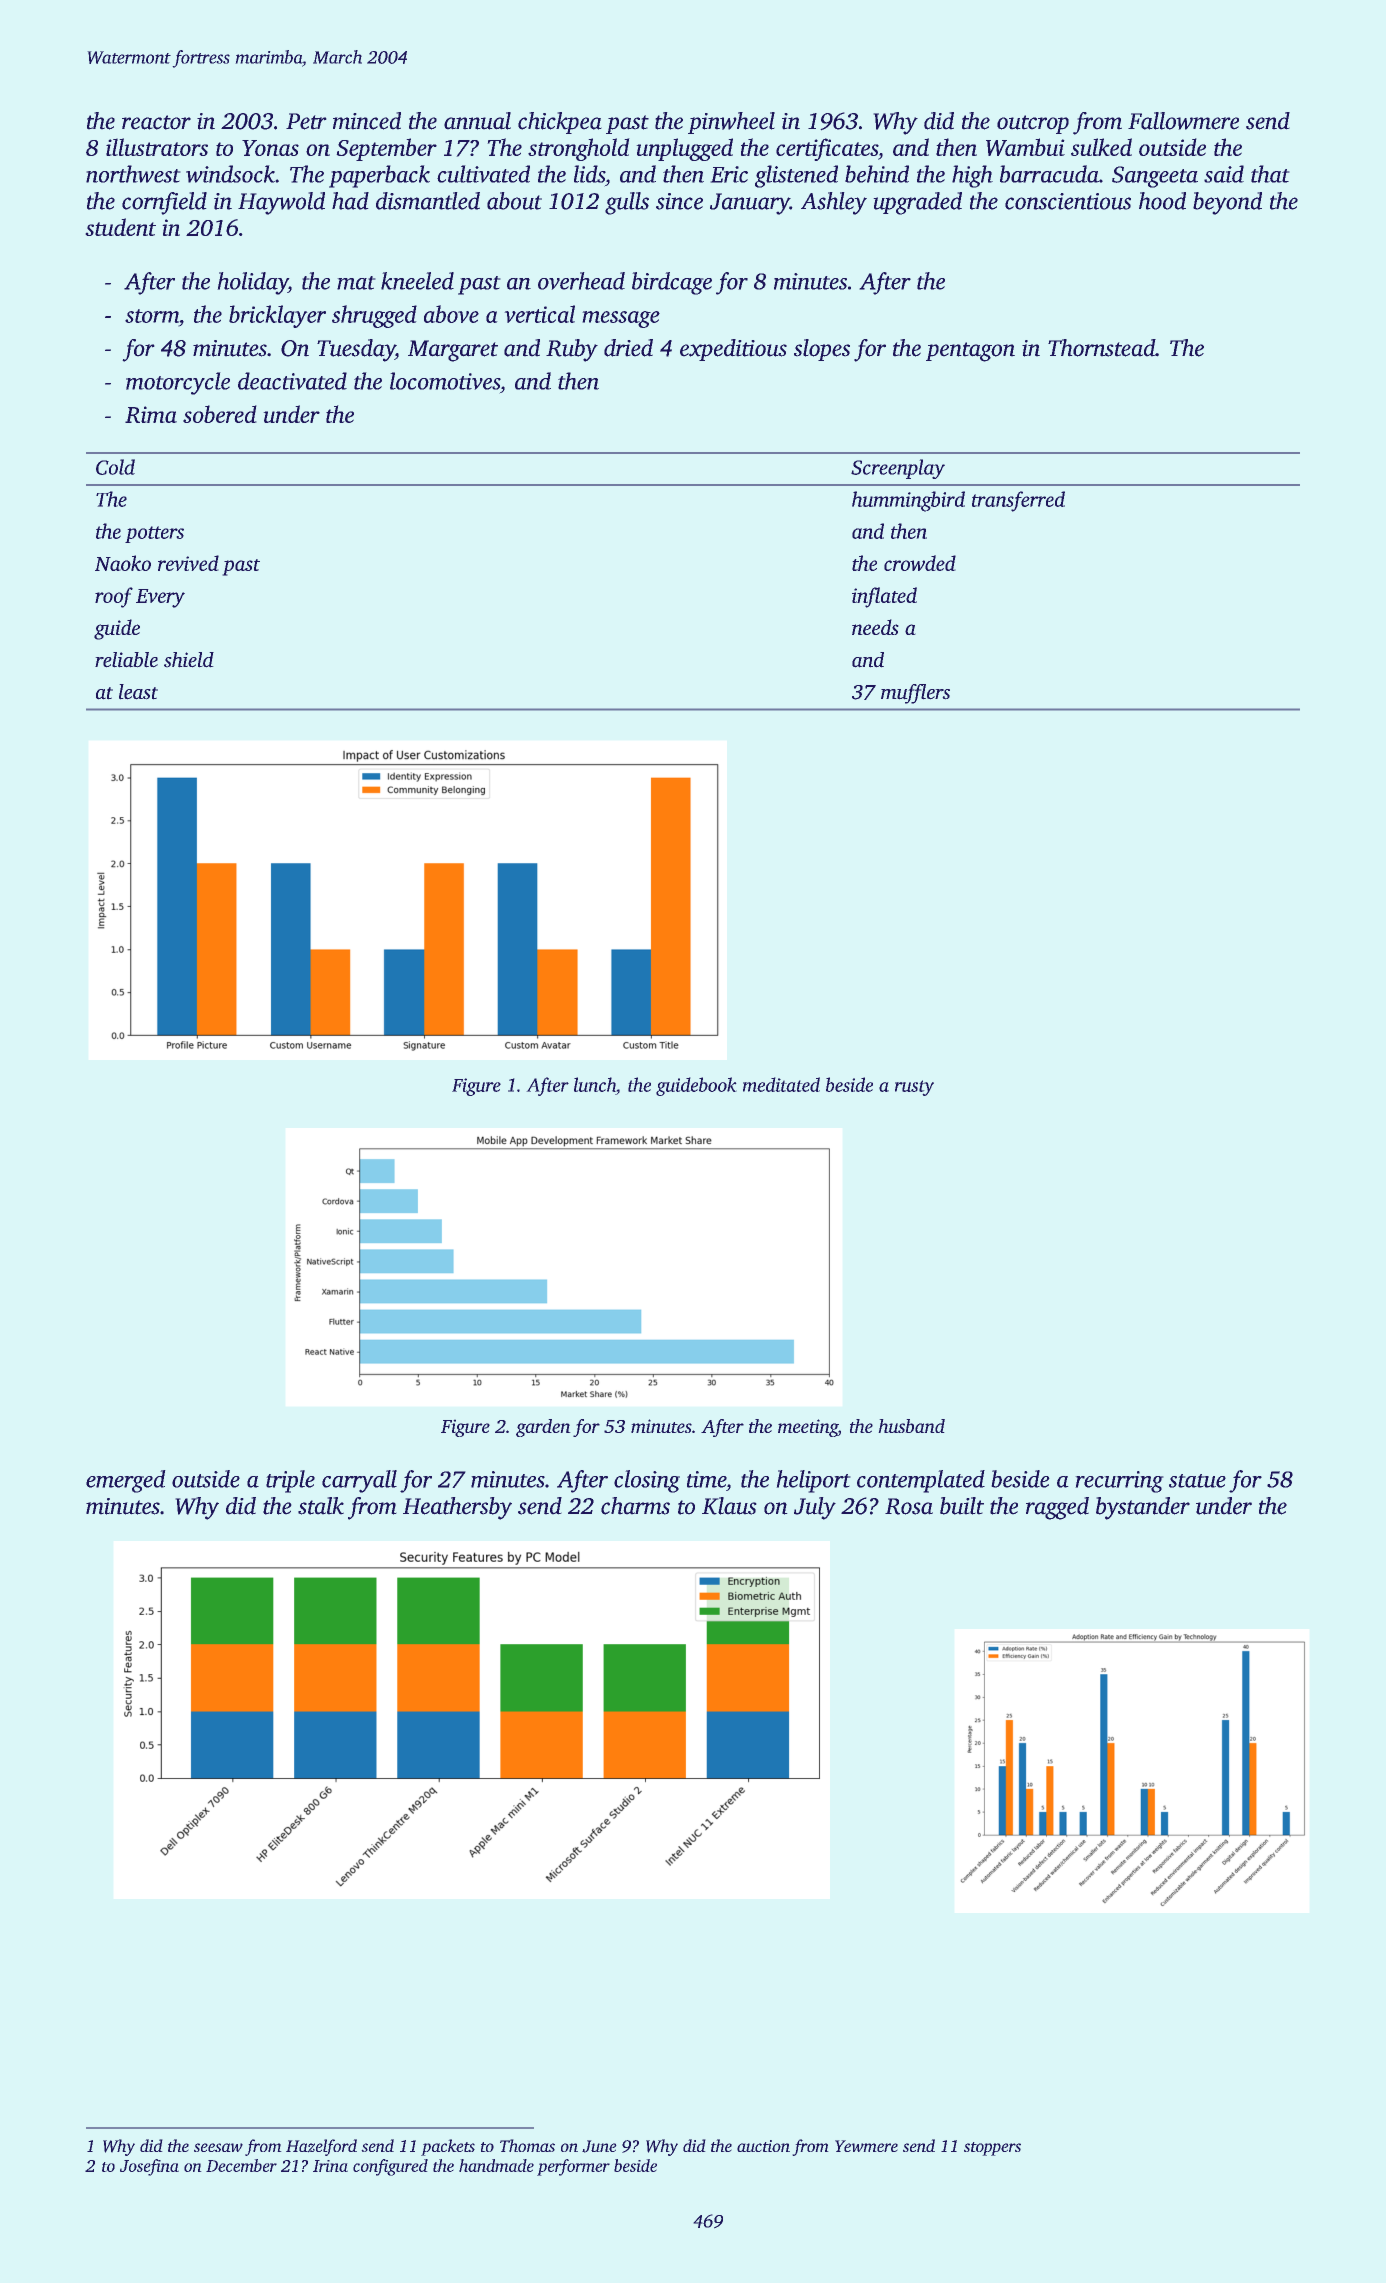  Describe the element at coordinates (367, 121) in the screenshot. I see `minced` at that location.
